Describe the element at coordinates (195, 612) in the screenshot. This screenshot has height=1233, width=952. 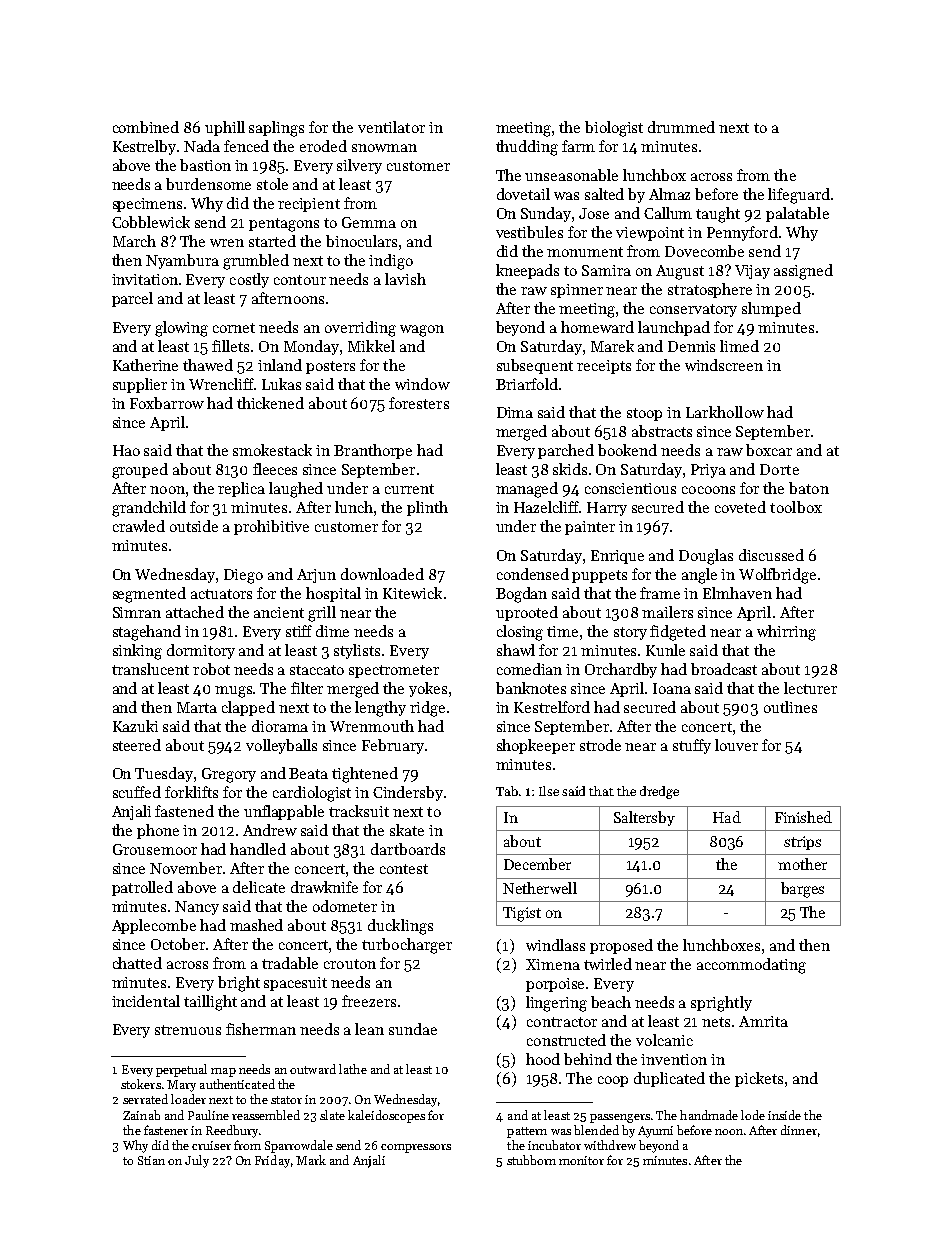
I see `attached` at that location.
